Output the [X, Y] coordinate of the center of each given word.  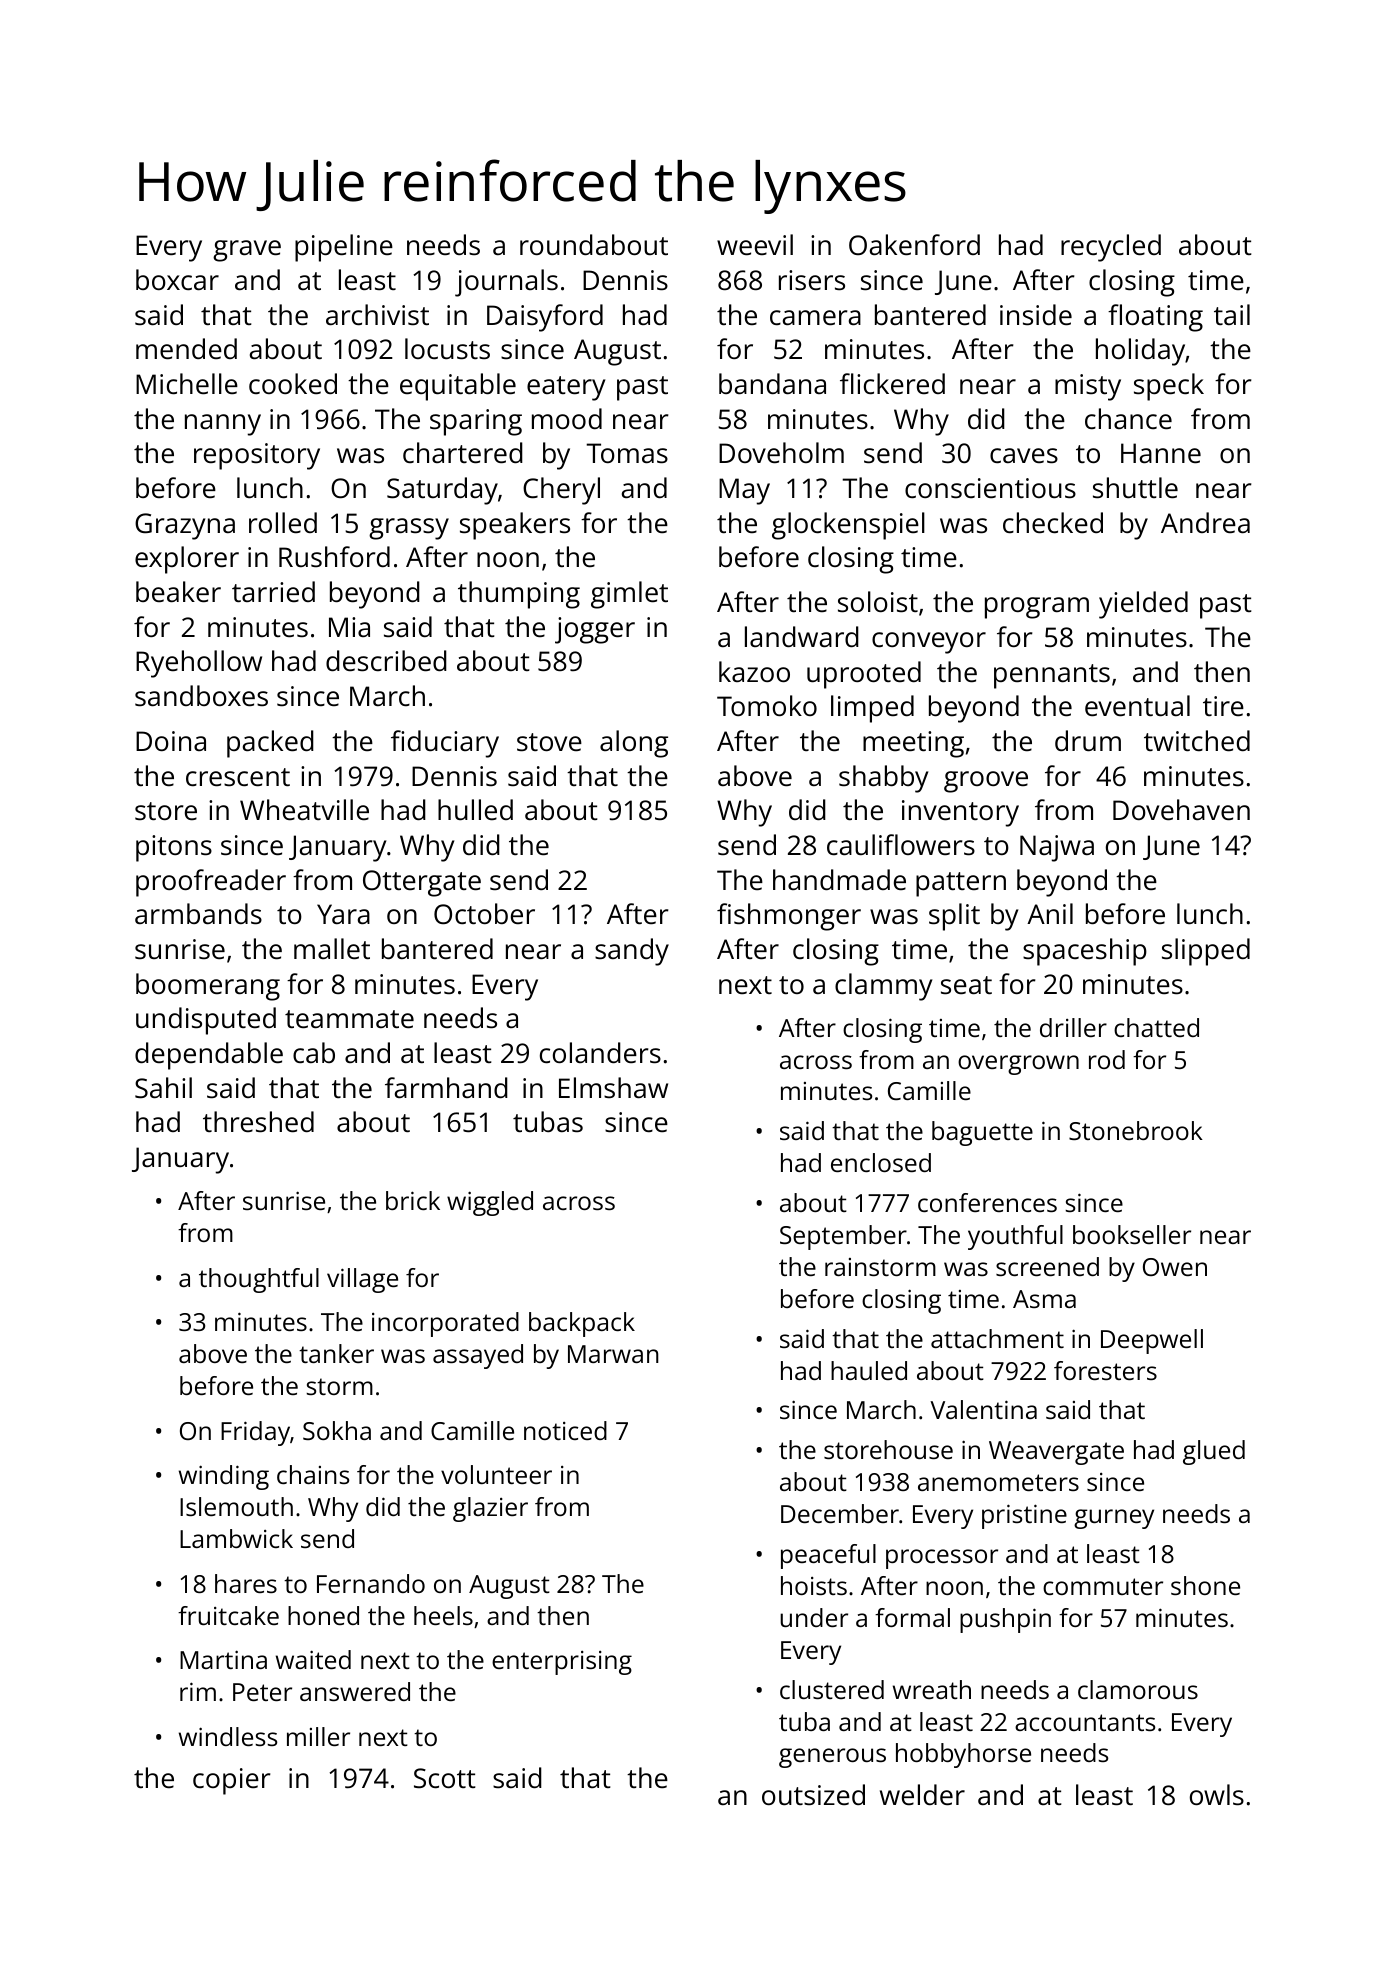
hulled [475, 809]
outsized [813, 1794]
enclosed [881, 1162]
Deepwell [1152, 1341]
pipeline [344, 248]
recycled [1111, 248]
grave [247, 251]
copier [232, 1781]
